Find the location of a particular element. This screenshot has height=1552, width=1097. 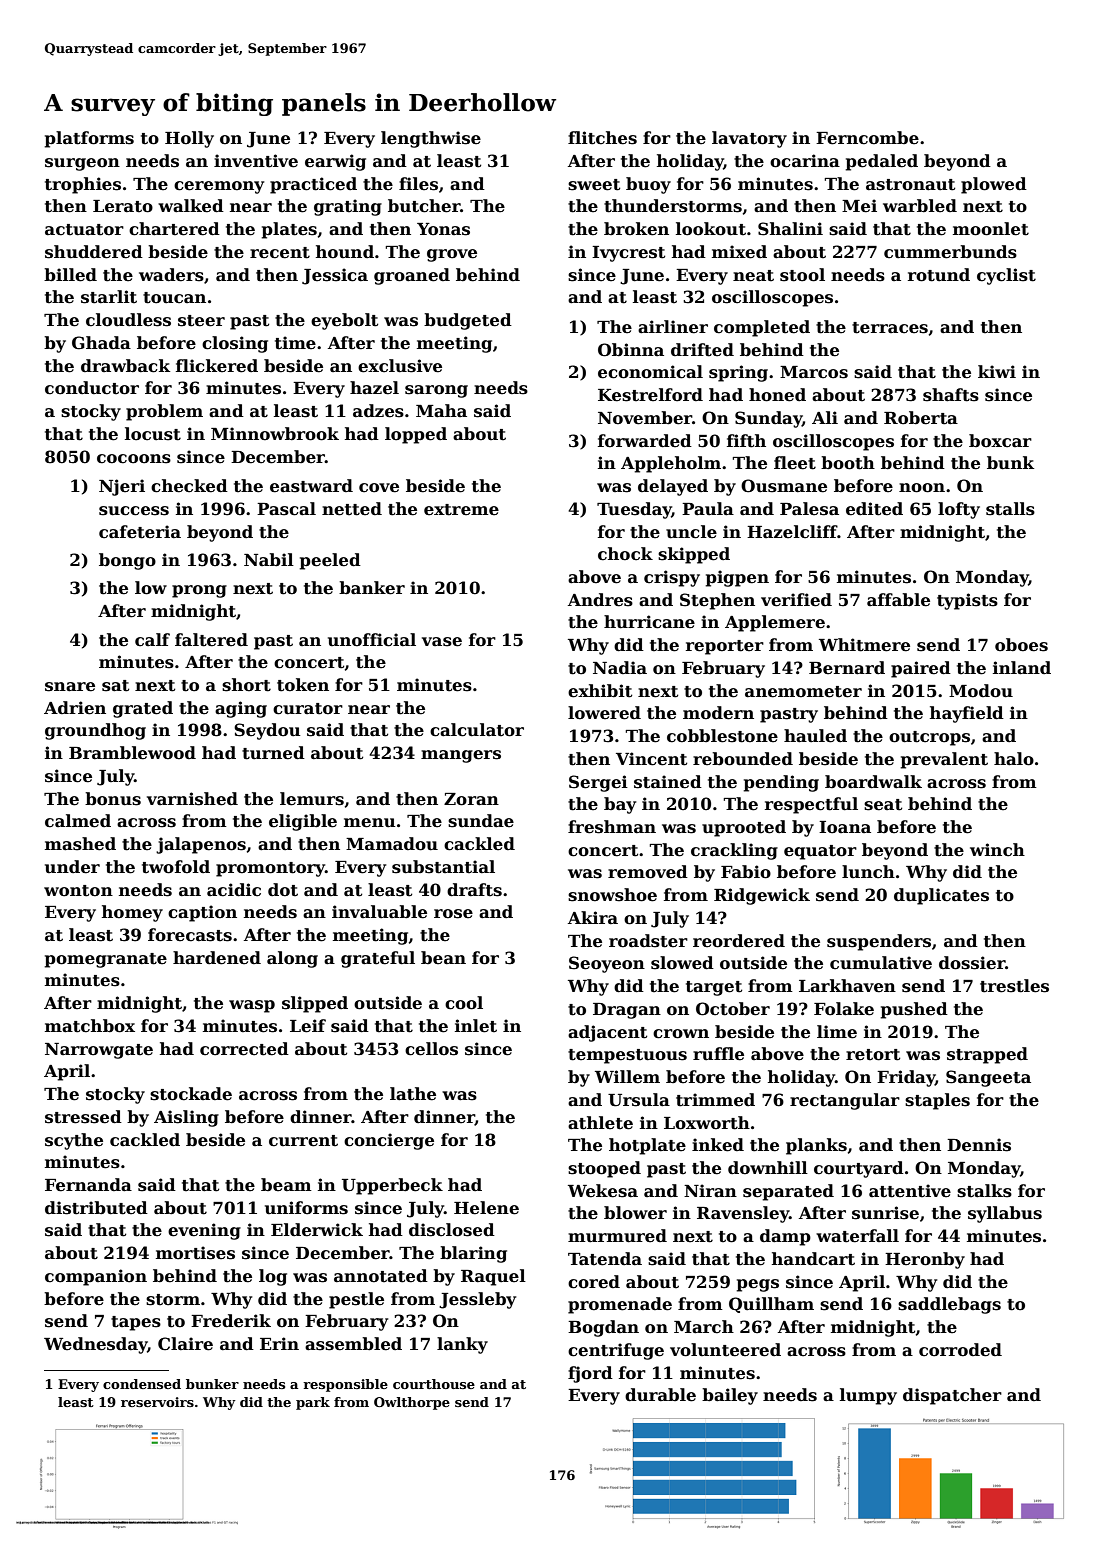

lofty is located at coordinates (959, 510).
